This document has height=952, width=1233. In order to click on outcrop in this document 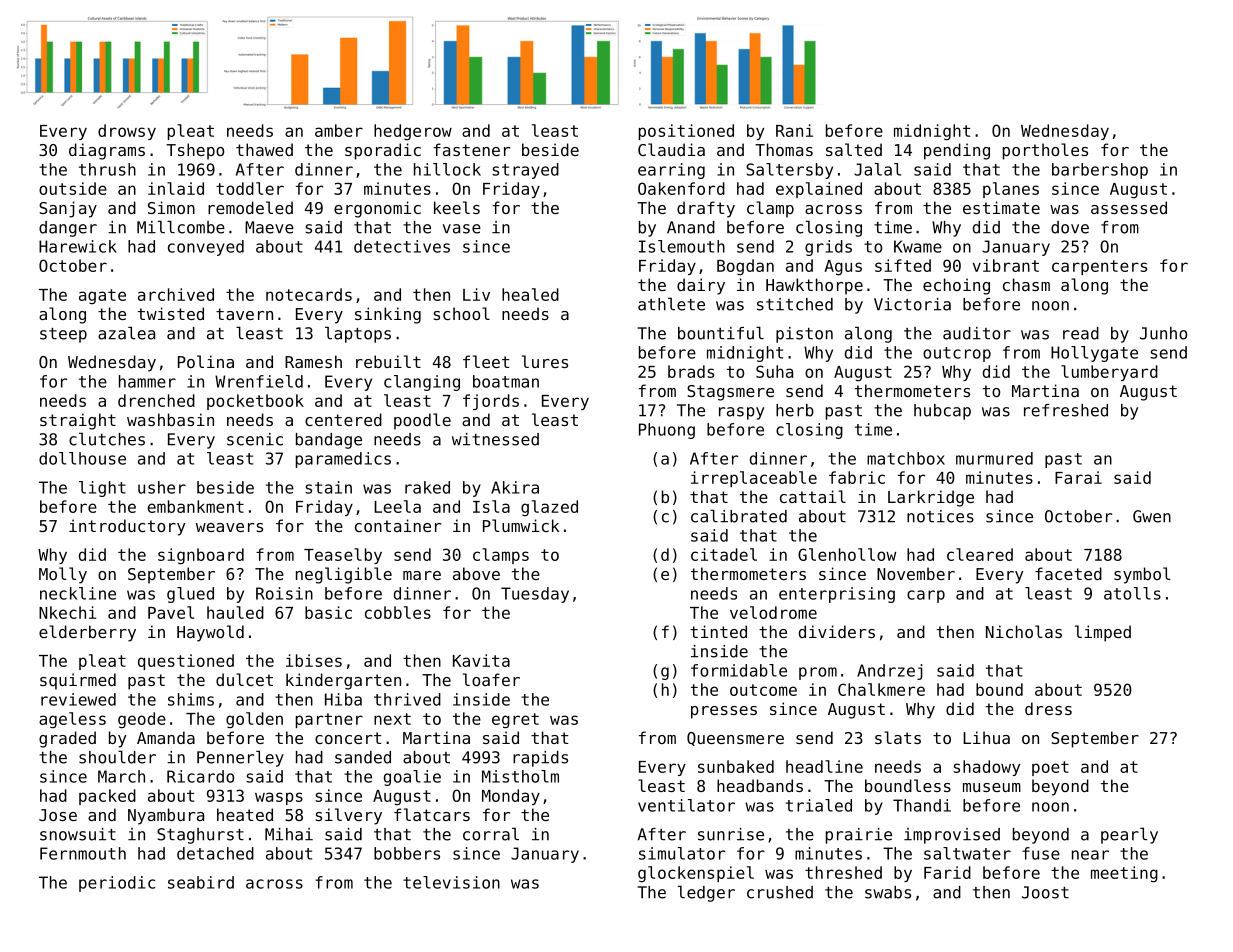, I will do `click(957, 354)`.
